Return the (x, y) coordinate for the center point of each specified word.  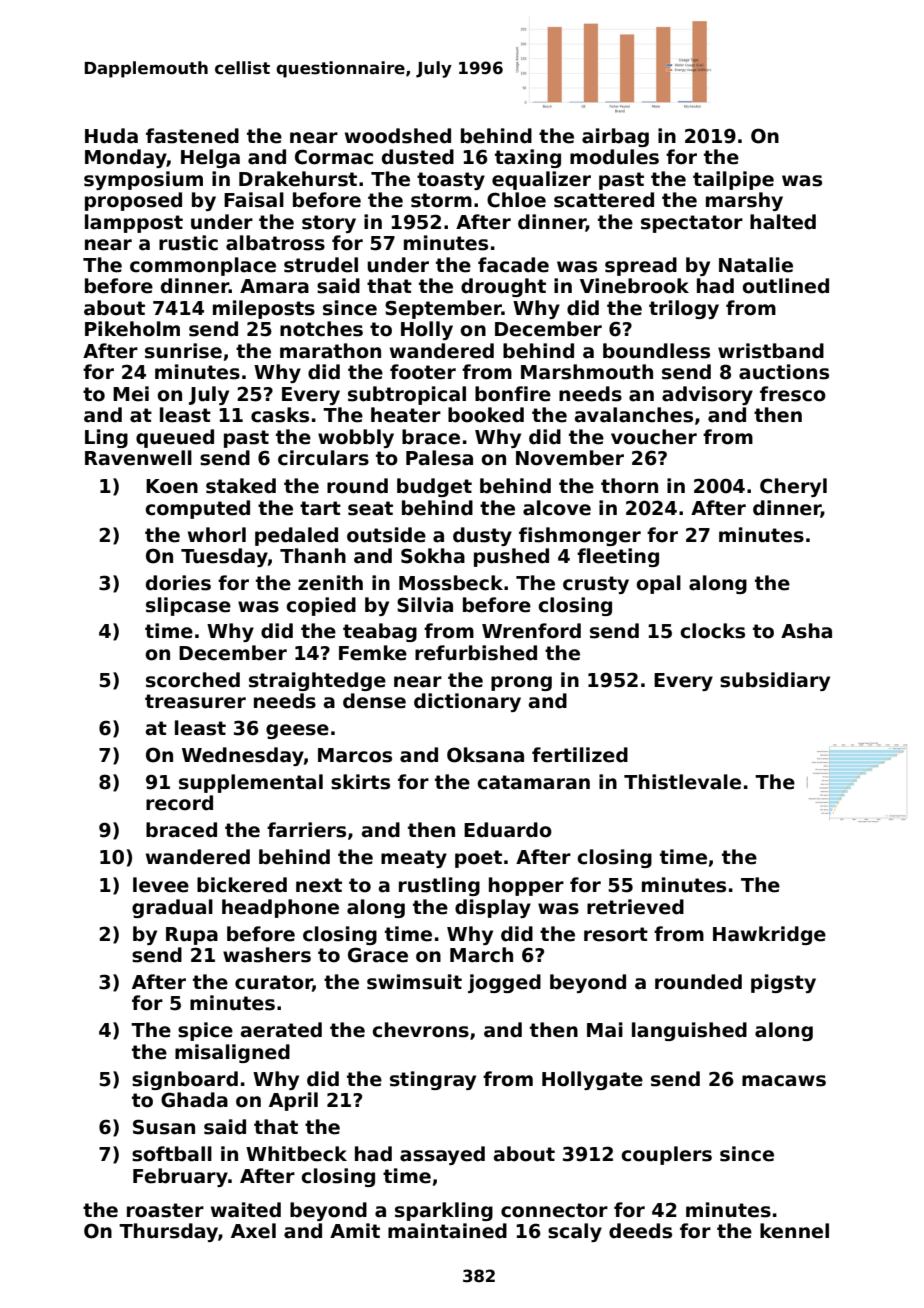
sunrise (183, 351)
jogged (504, 983)
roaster (165, 1210)
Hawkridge (769, 935)
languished (689, 1031)
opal (658, 584)
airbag (615, 137)
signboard (185, 1080)
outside (386, 535)
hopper (526, 886)
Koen (172, 486)
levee (161, 885)
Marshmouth (587, 372)
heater (406, 415)
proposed (133, 201)
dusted (418, 157)
